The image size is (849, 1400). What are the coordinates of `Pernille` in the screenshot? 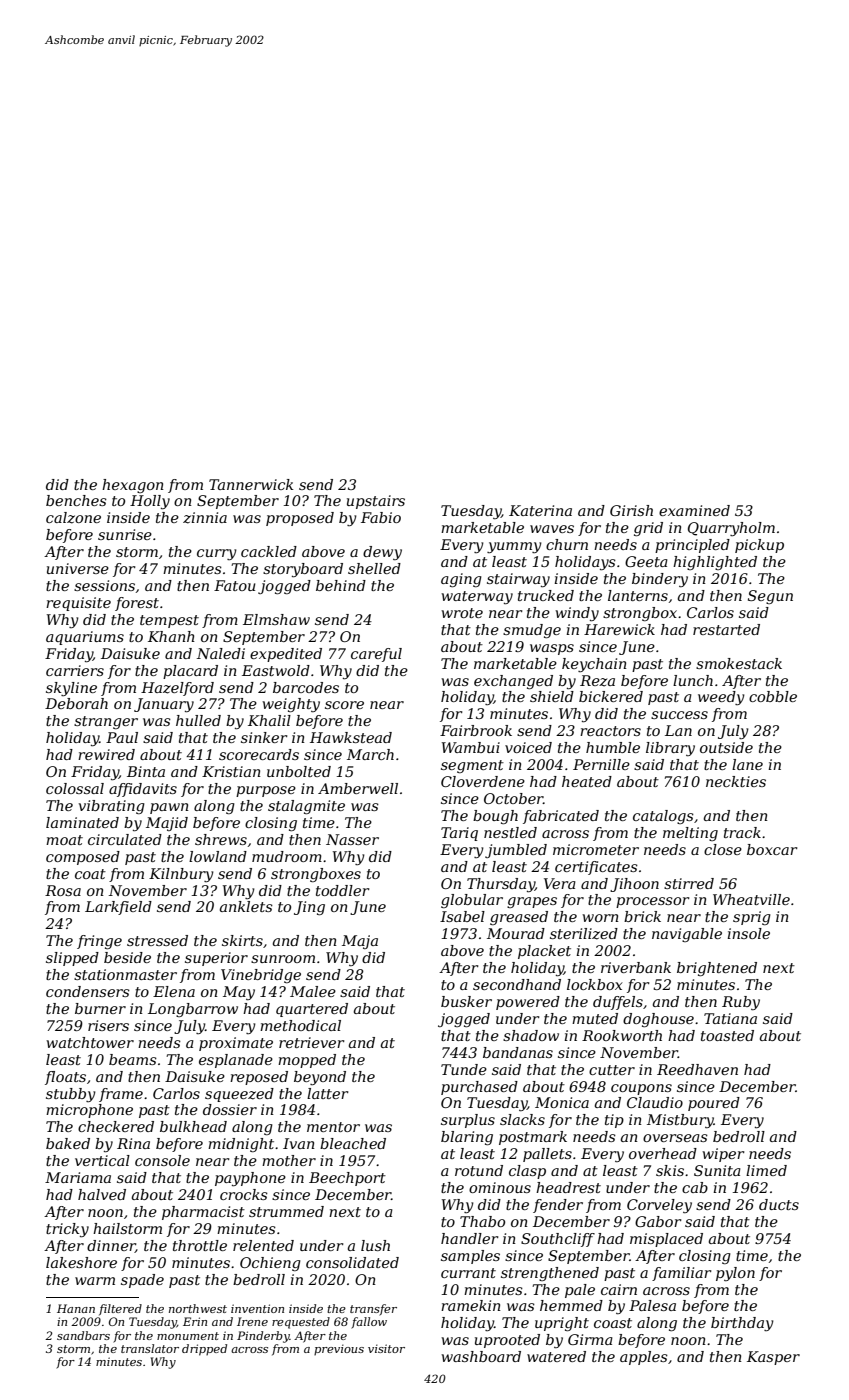 It's located at (601, 764).
